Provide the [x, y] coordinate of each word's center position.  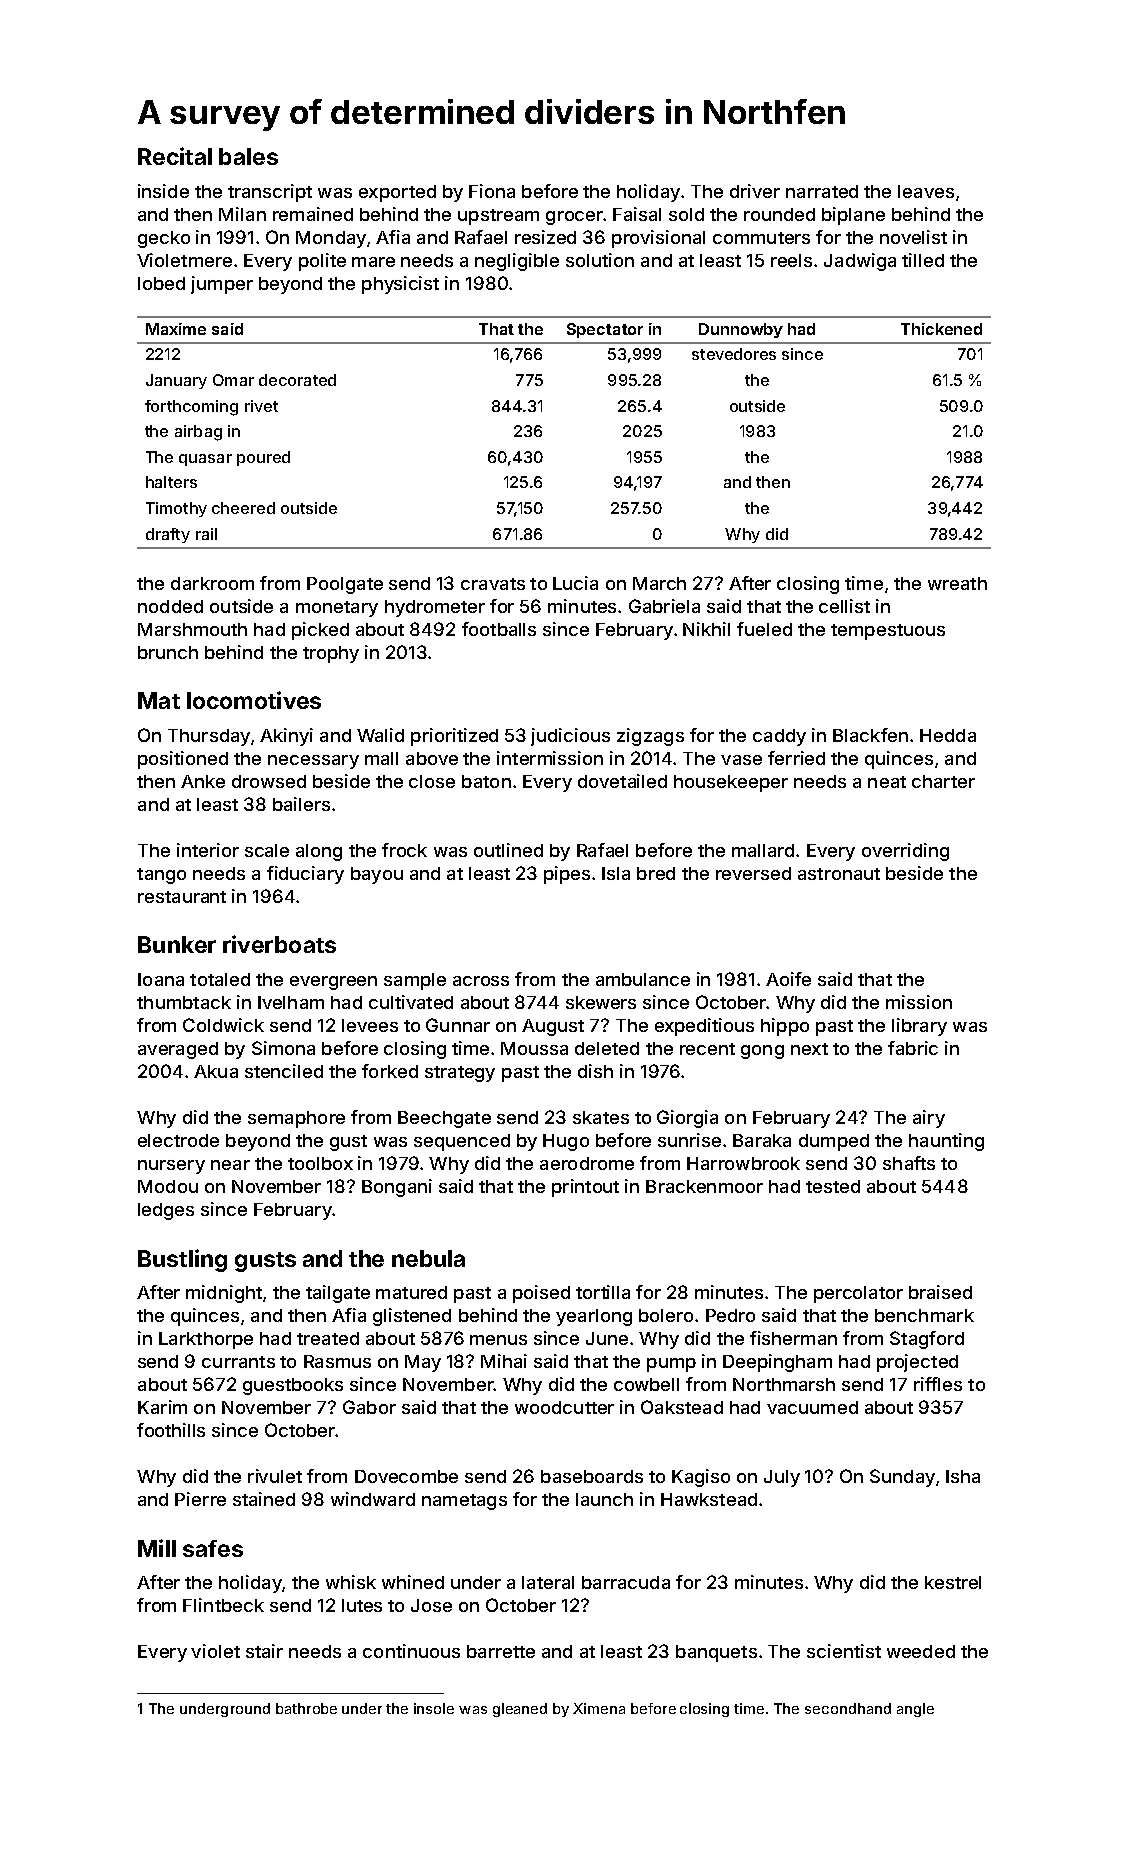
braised [940, 1292]
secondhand [848, 1708]
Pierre [200, 1499]
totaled [220, 979]
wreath [957, 583]
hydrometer [435, 608]
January [176, 381]
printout [585, 1188]
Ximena [599, 1708]
